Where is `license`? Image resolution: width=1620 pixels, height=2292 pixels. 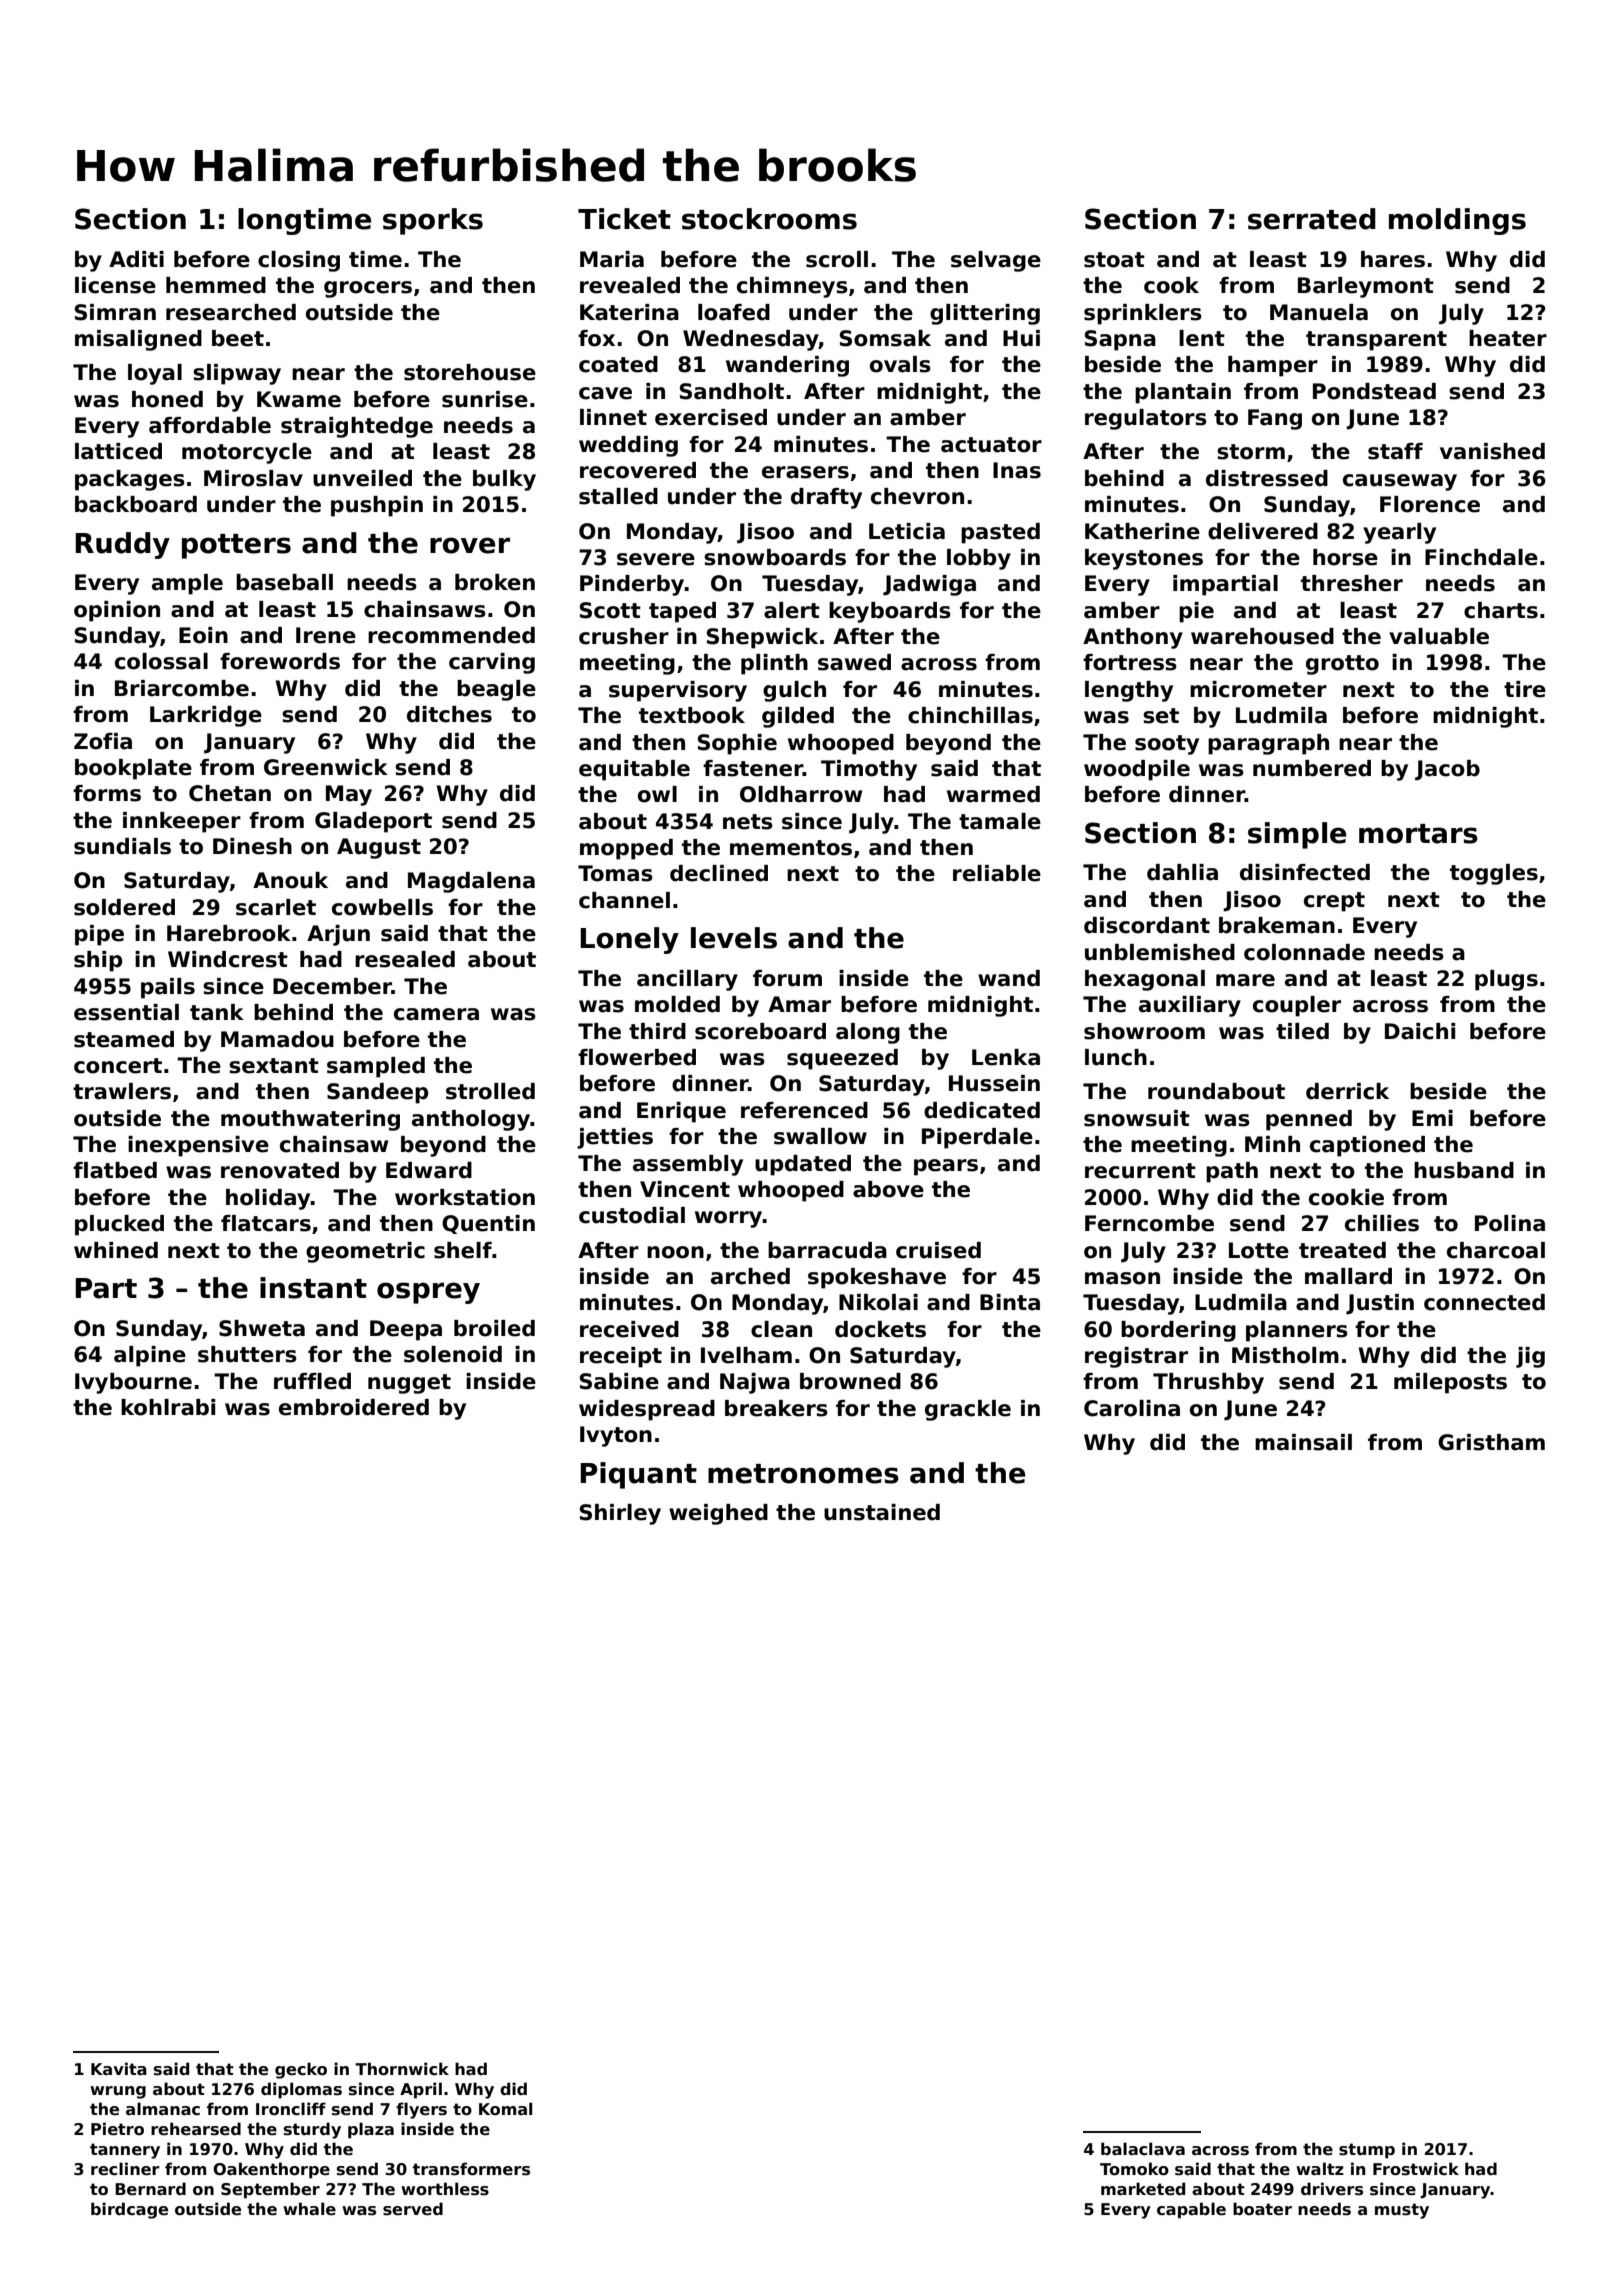
license is located at coordinates (115, 285).
